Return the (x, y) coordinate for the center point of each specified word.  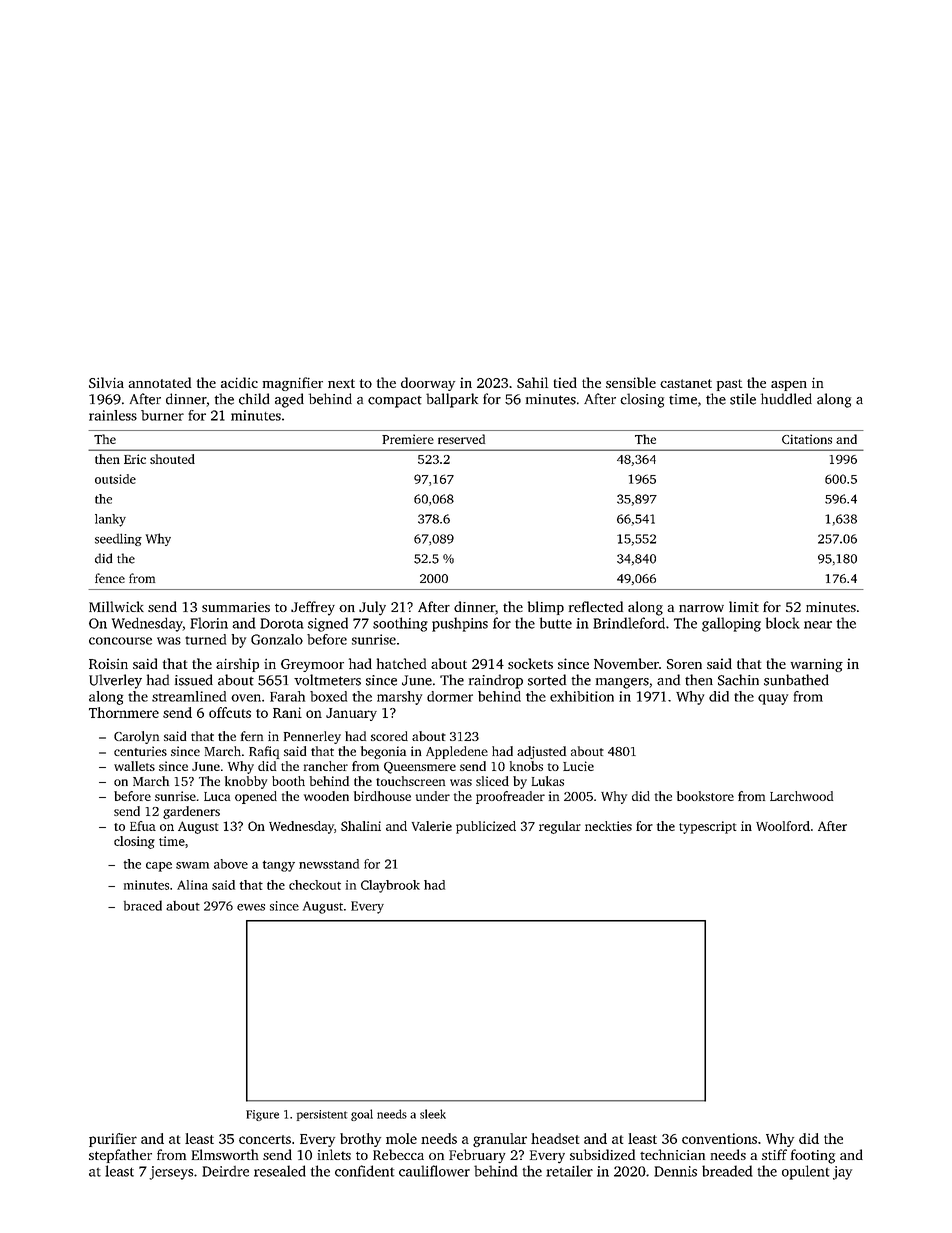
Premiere (408, 439)
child (254, 399)
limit (744, 606)
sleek (433, 1114)
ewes (251, 907)
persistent (322, 1115)
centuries (140, 751)
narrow (701, 608)
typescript (707, 827)
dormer (450, 696)
